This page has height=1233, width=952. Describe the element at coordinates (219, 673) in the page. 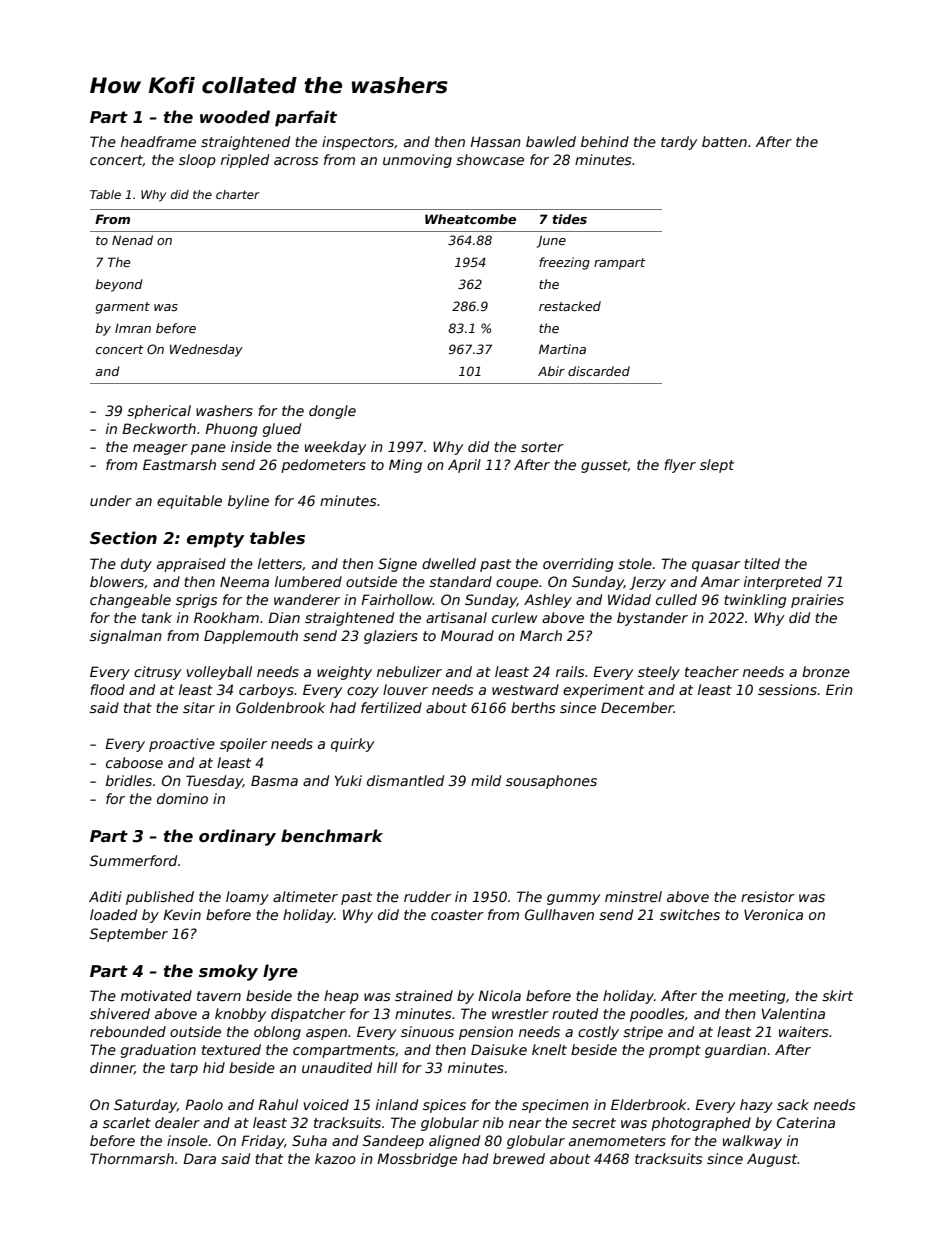

I see `volleyball` at that location.
